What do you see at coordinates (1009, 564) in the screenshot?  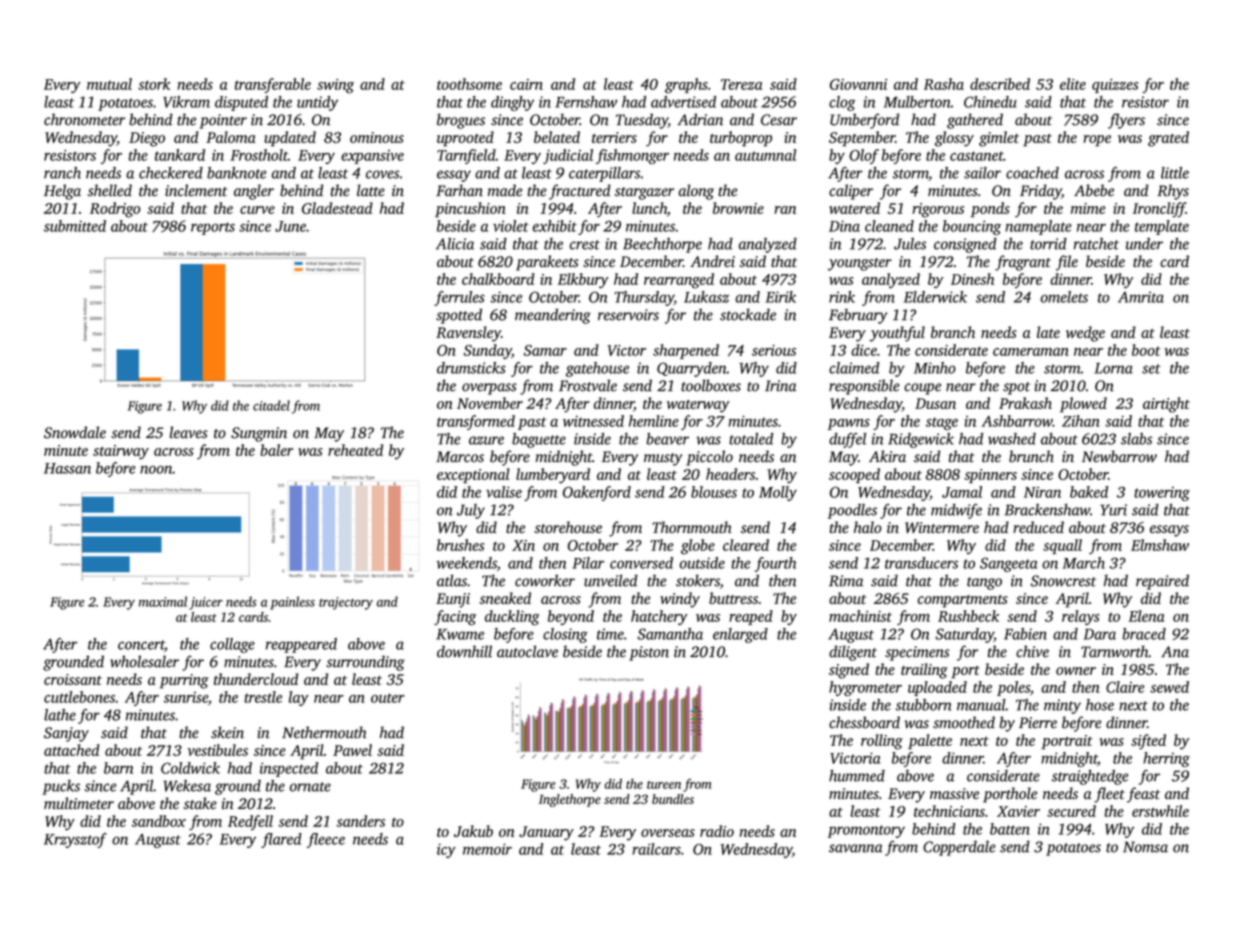 I see `Sangeeta` at bounding box center [1009, 564].
